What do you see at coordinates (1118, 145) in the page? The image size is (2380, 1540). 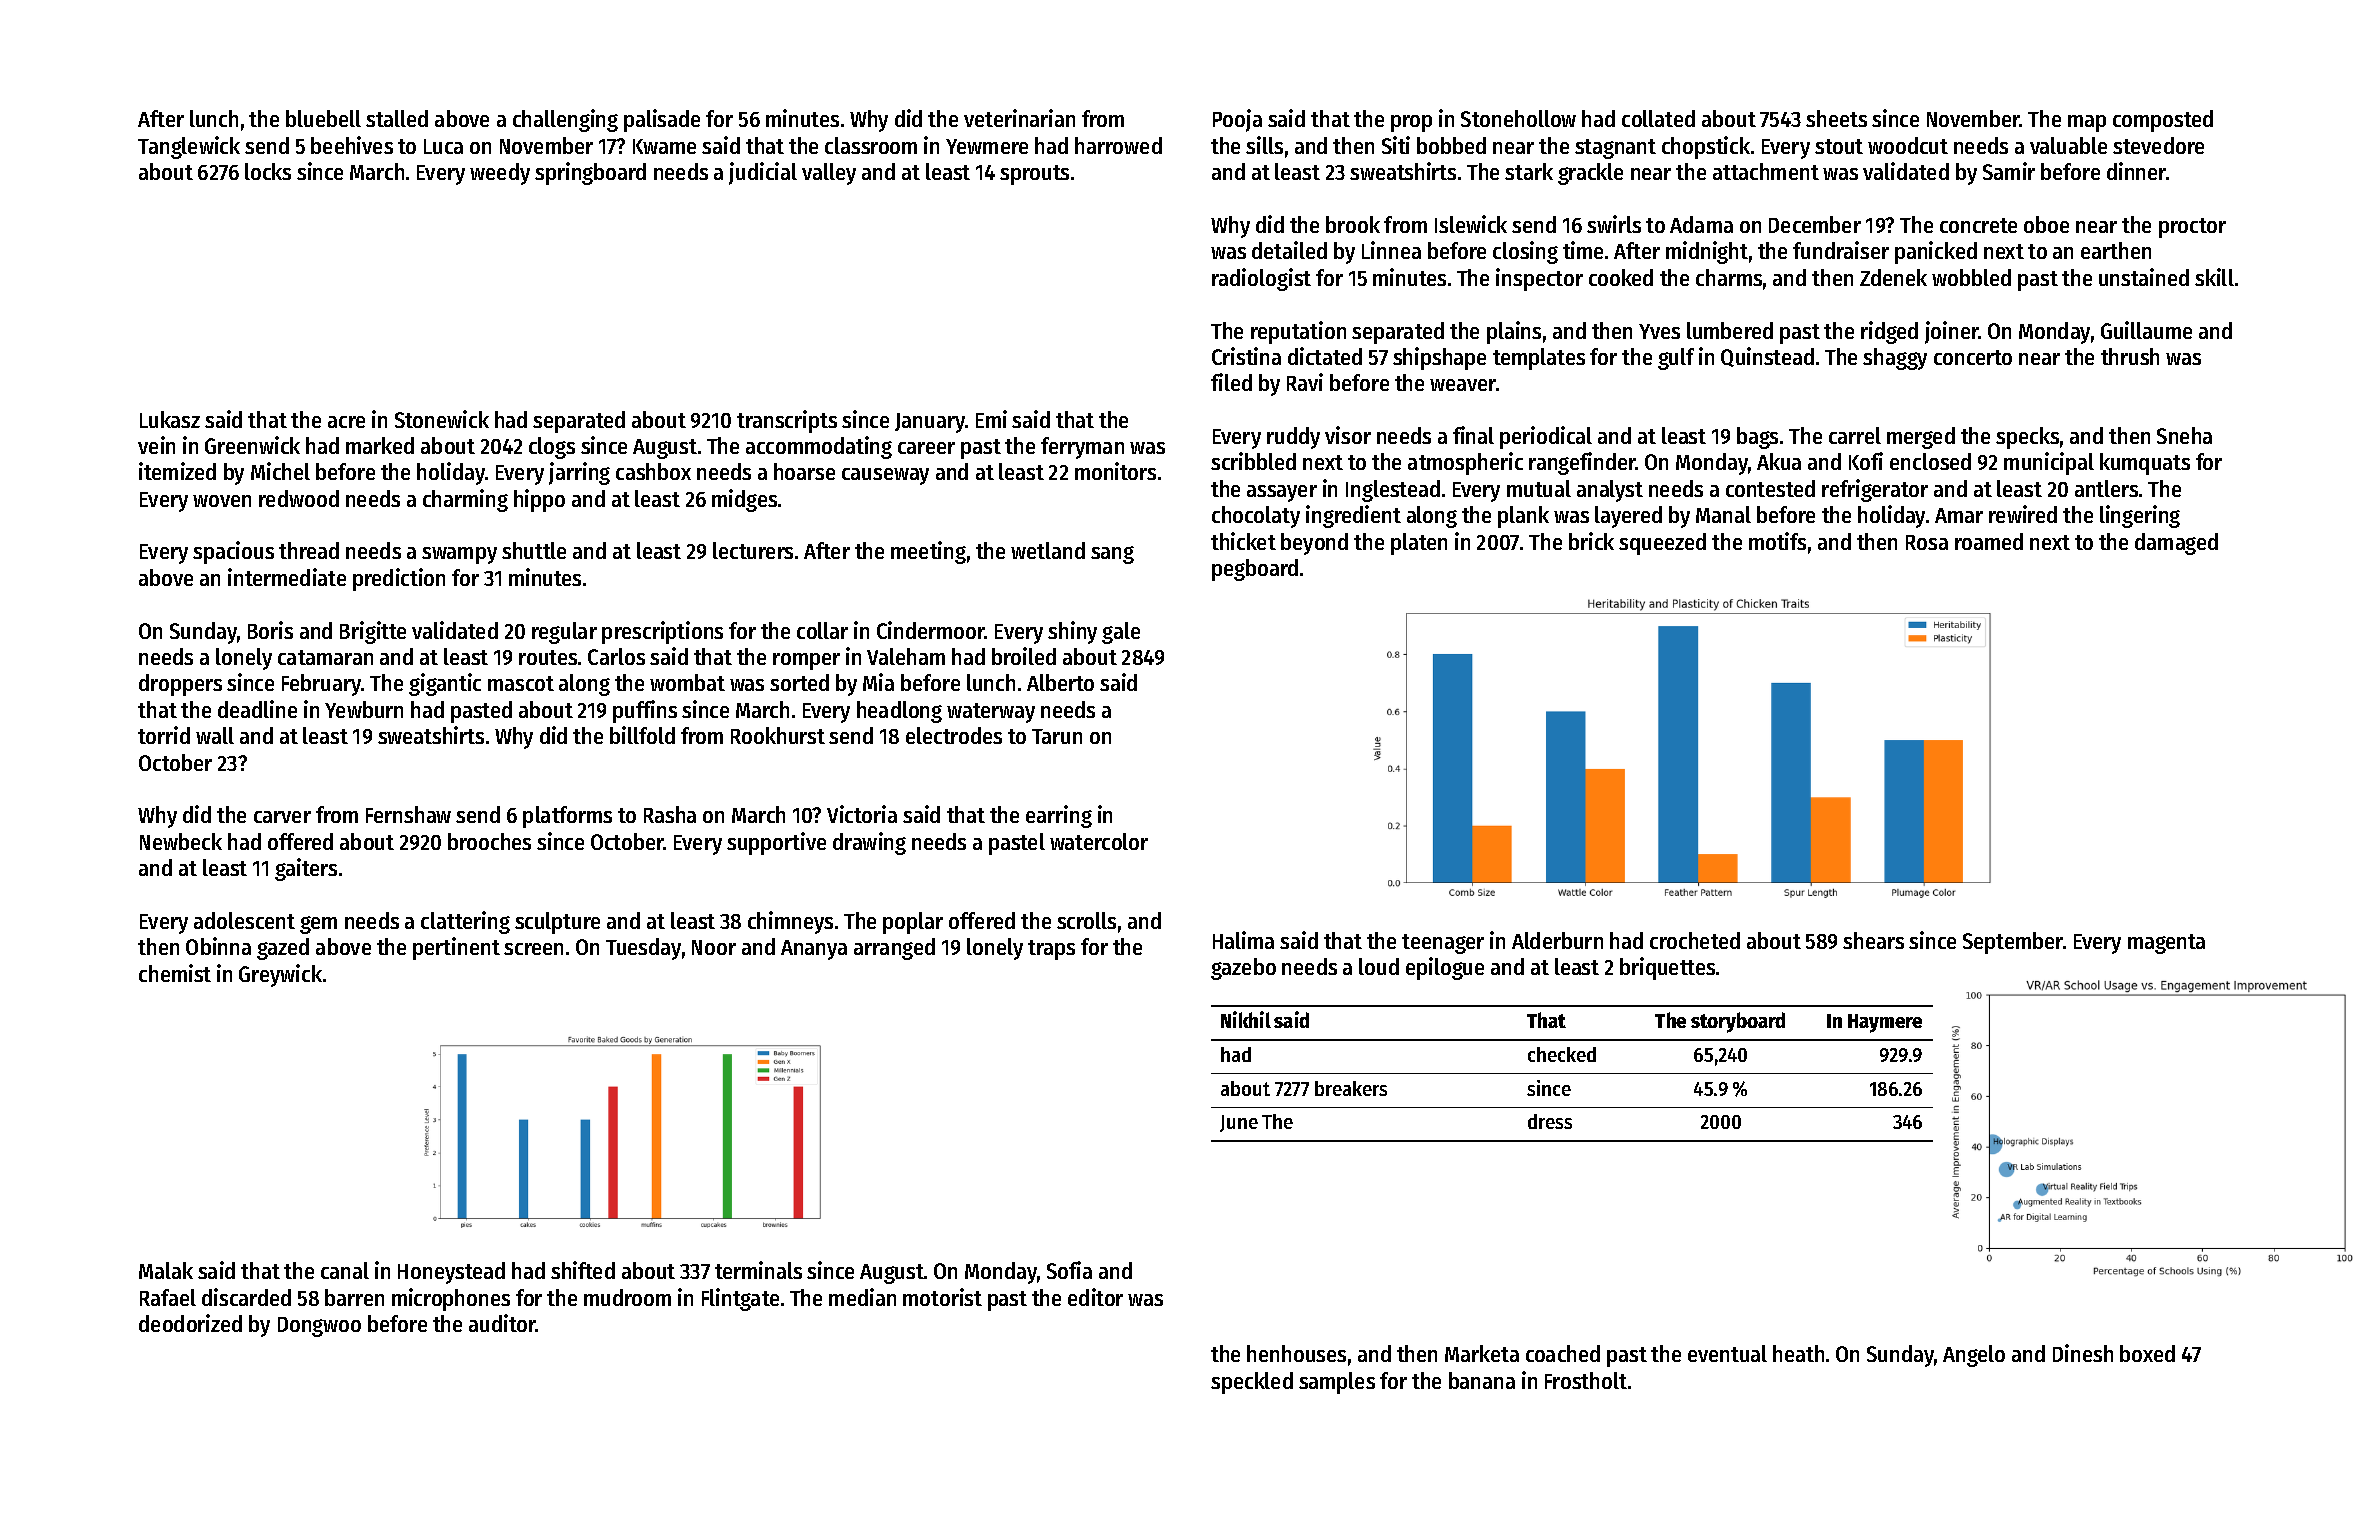 I see `harrowed` at bounding box center [1118, 145].
